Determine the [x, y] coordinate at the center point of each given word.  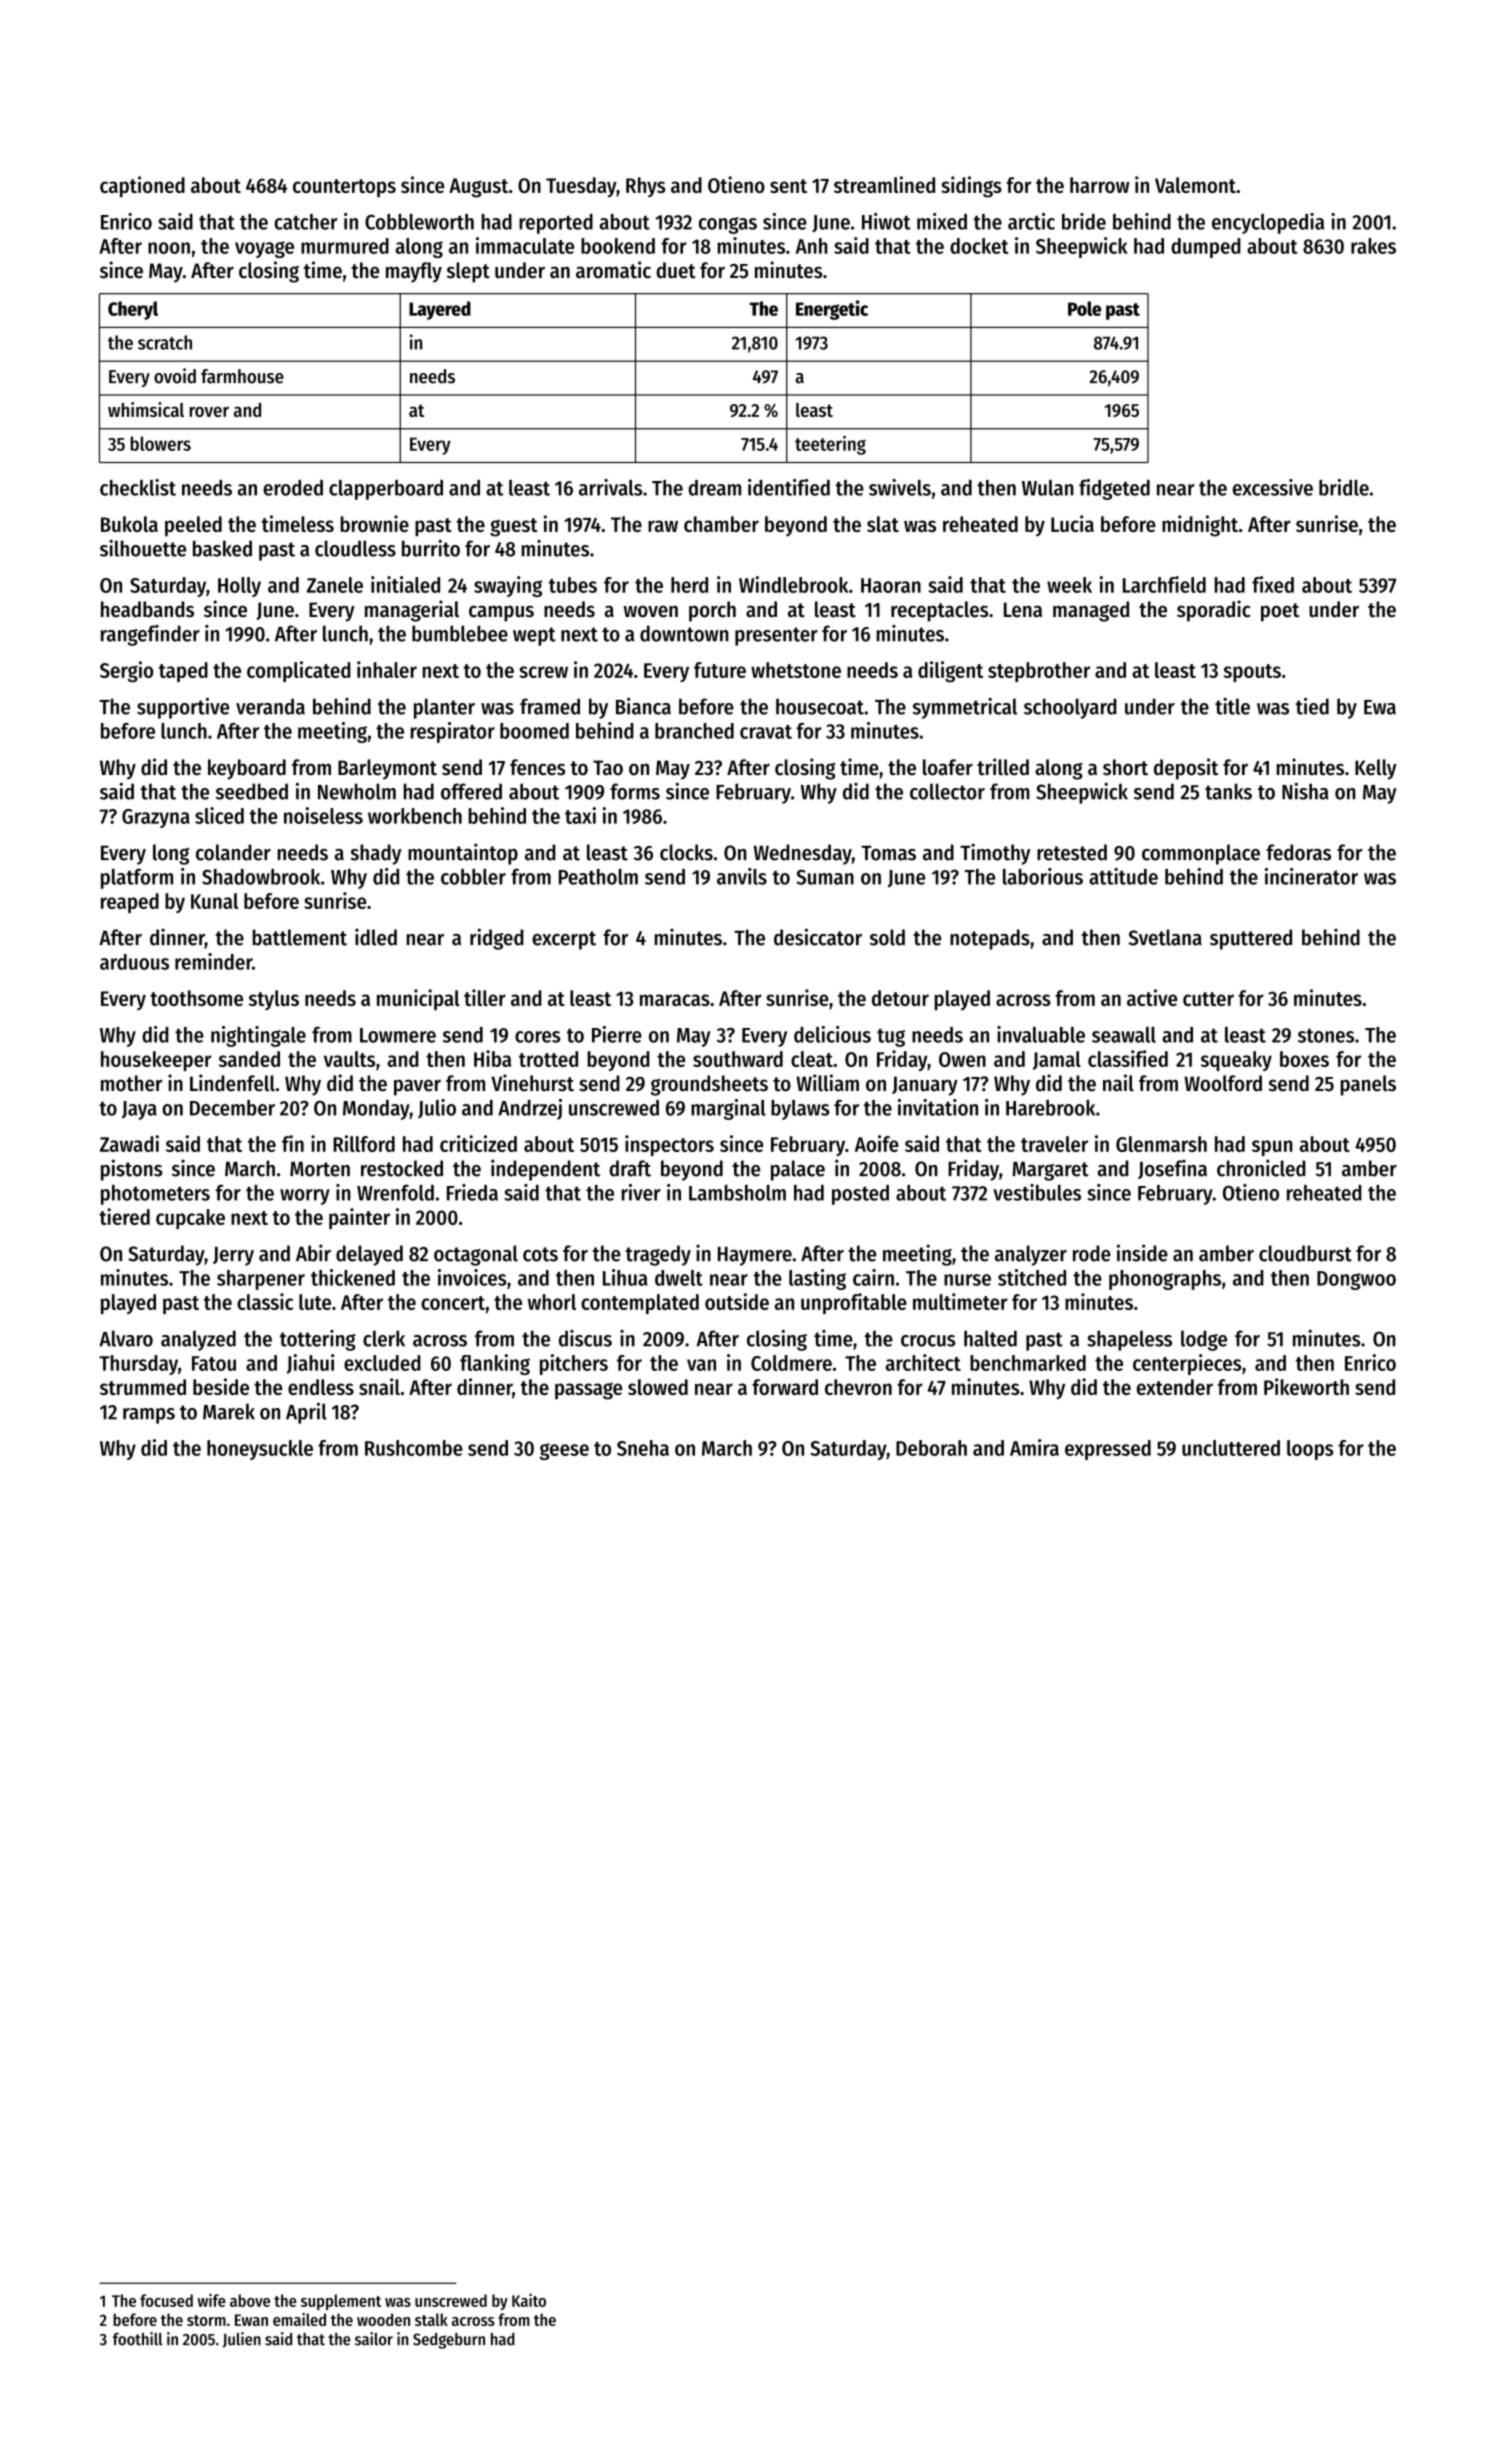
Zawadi [129, 1143]
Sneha [643, 1448]
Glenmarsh [1161, 1144]
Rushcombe [414, 1448]
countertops [344, 188]
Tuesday [581, 187]
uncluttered [1231, 1448]
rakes [1373, 246]
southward [738, 1059]
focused [166, 2300]
